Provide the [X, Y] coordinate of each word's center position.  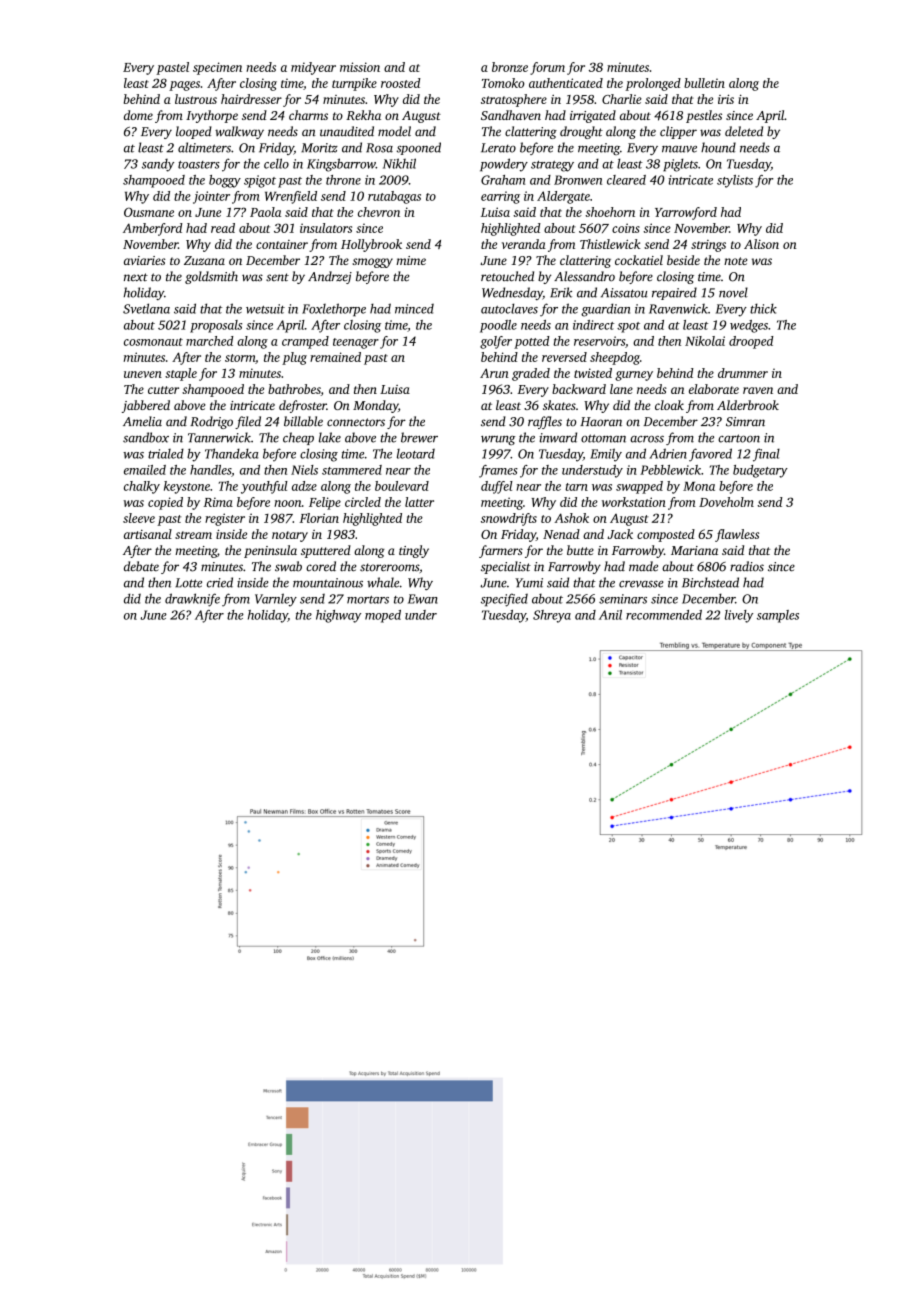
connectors [356, 422]
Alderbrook [748, 405]
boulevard [402, 486]
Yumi [529, 583]
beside [683, 260]
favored [710, 455]
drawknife [192, 600]
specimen [217, 68]
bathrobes [294, 389]
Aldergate [563, 197]
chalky [142, 487]
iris [726, 99]
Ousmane [149, 212]
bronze [510, 67]
